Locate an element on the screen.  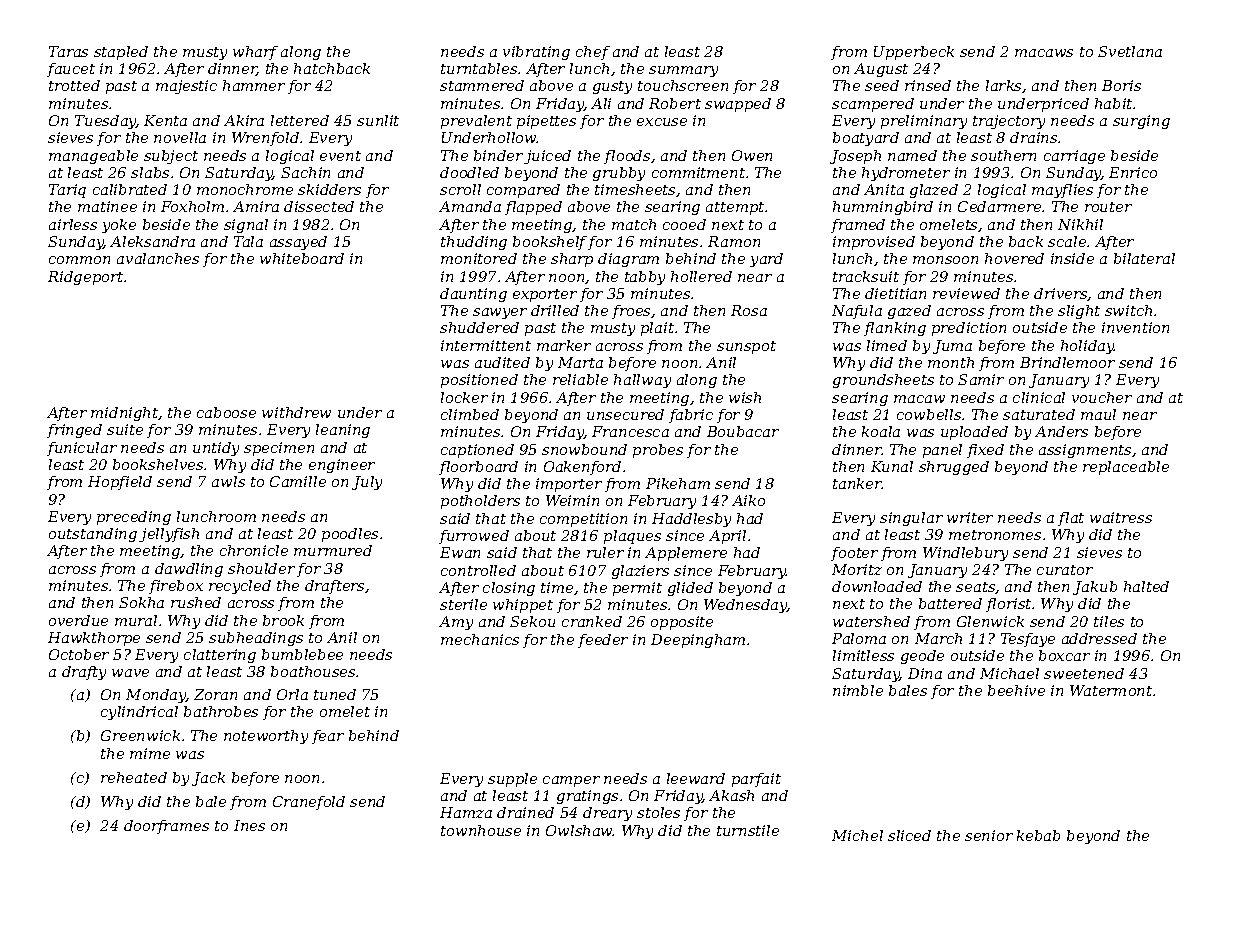
addressed is located at coordinates (1099, 638).
